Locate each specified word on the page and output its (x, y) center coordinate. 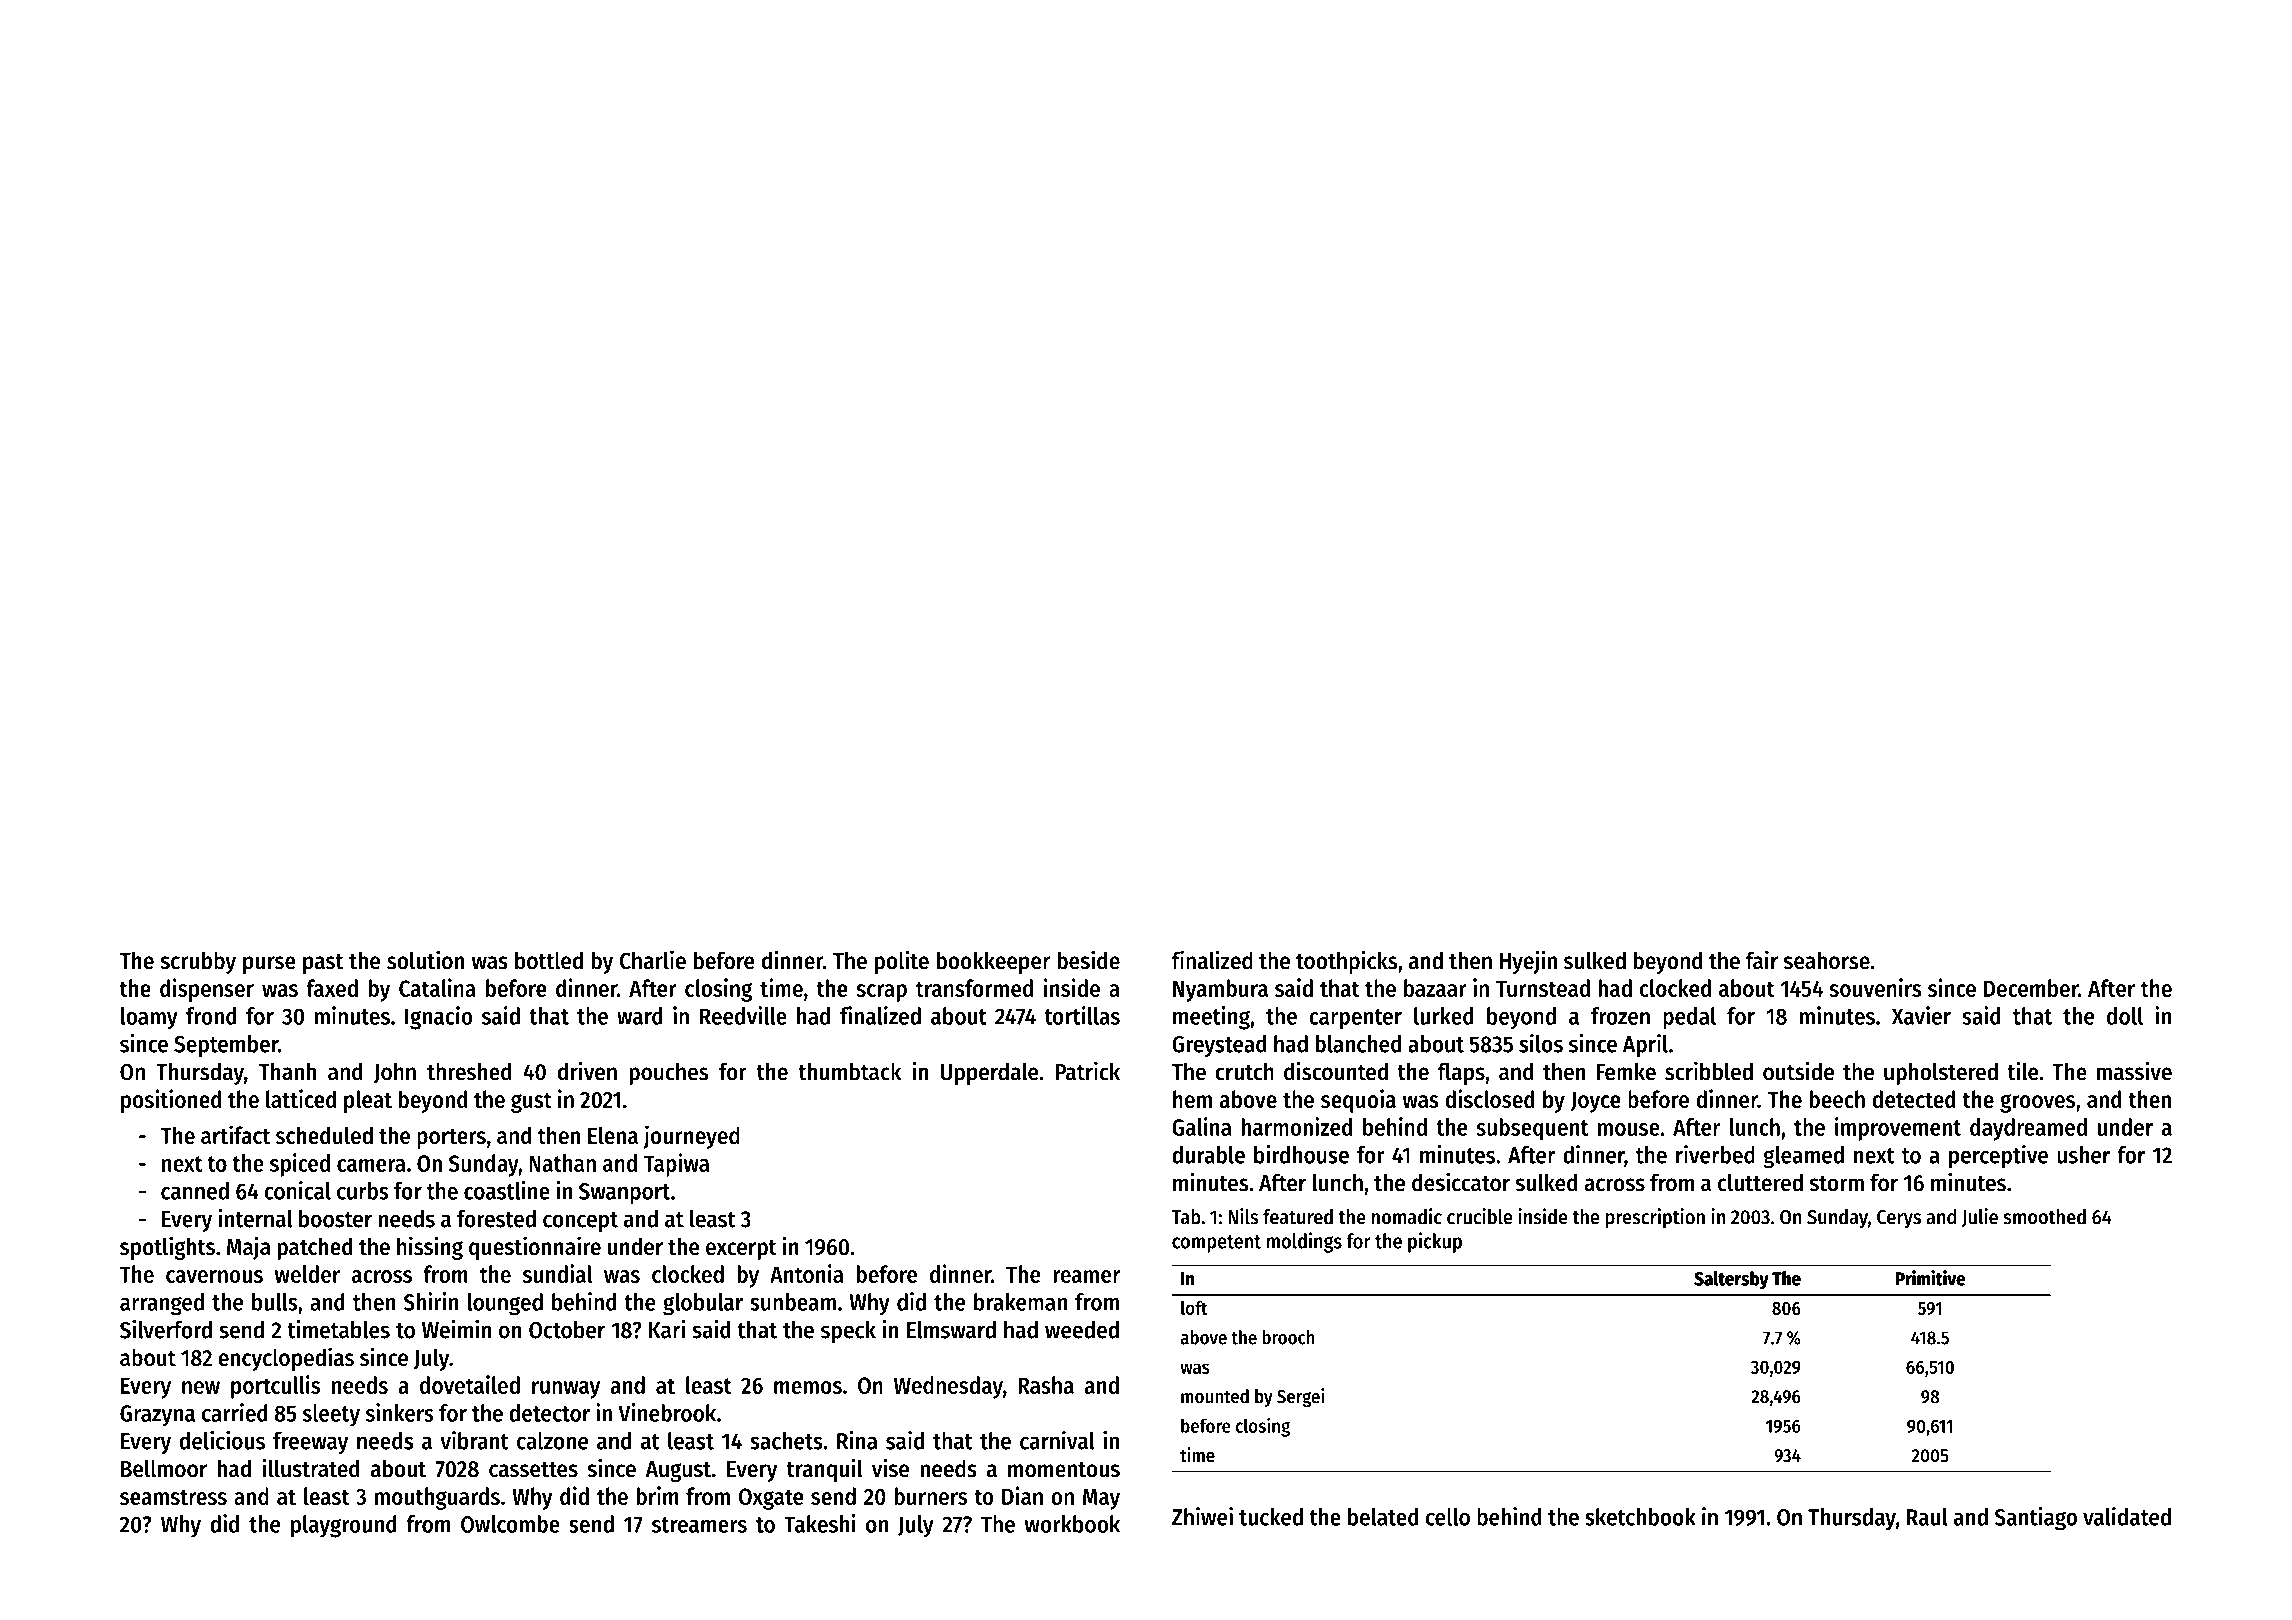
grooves (2037, 1103)
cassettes (533, 1470)
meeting (1211, 1018)
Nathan (562, 1163)
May (1101, 1499)
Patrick (1087, 1071)
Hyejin (1528, 962)
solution (425, 960)
